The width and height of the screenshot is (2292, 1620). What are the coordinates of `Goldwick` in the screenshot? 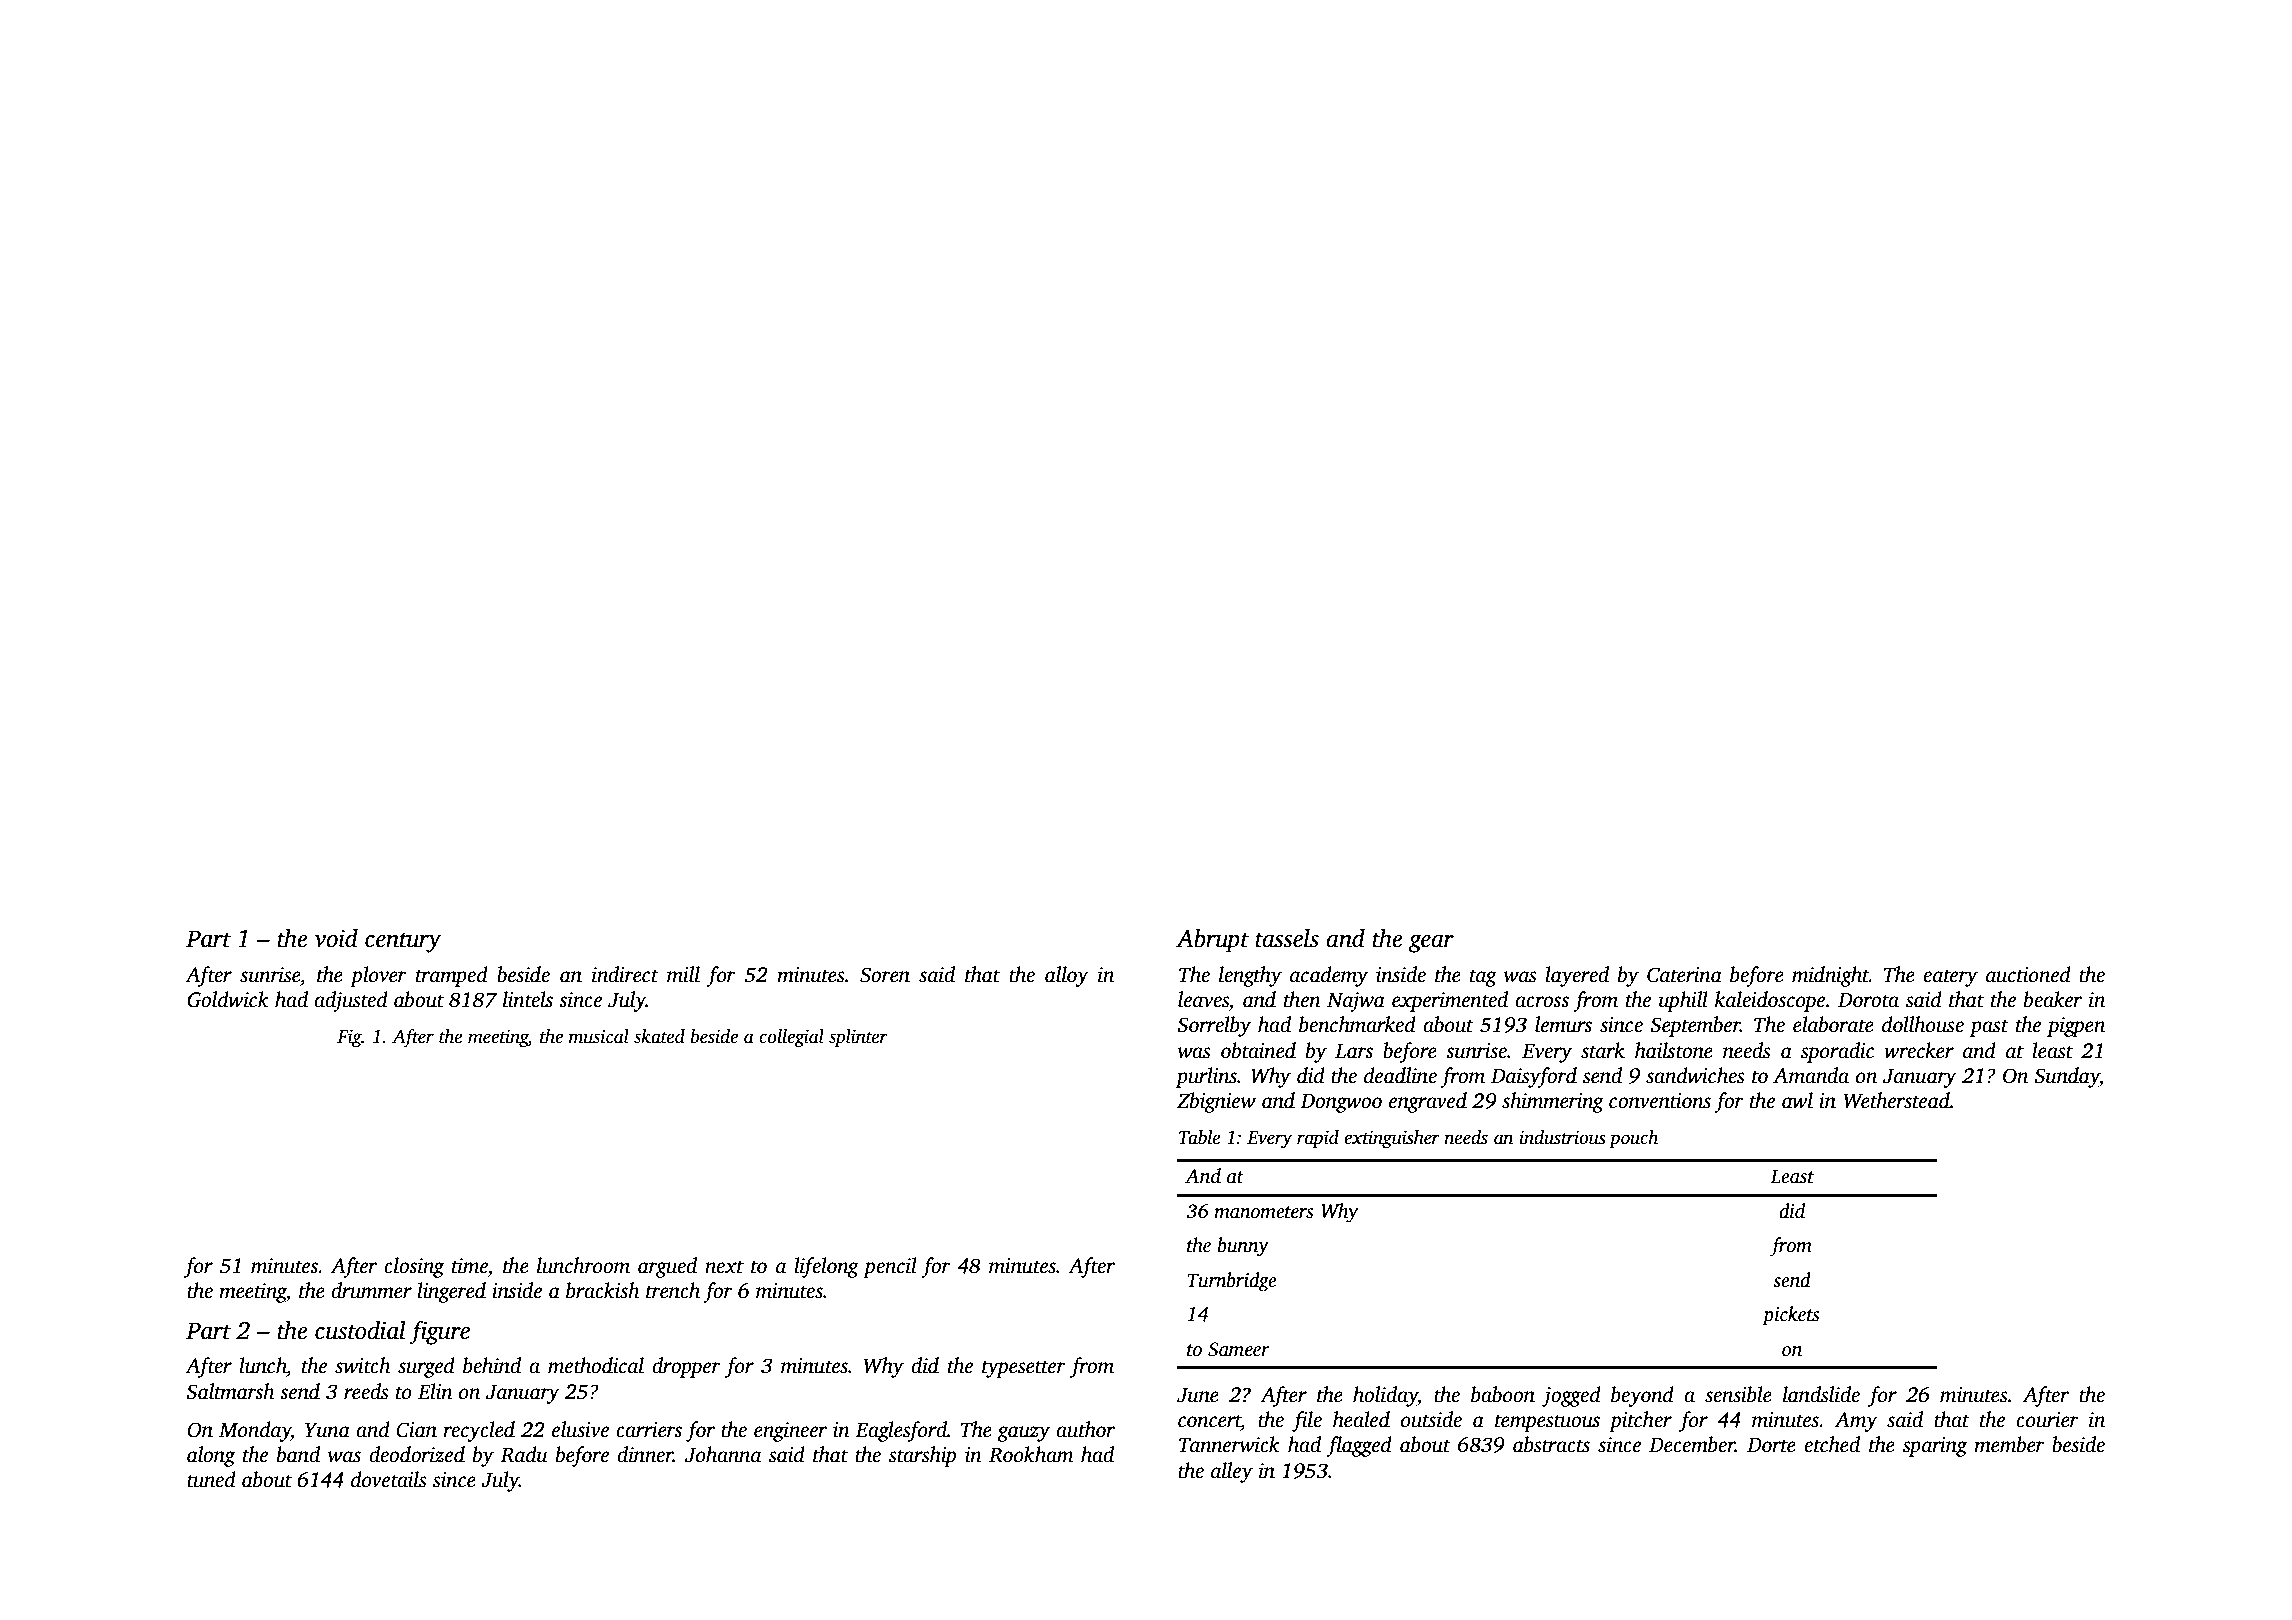 It's located at (228, 999).
